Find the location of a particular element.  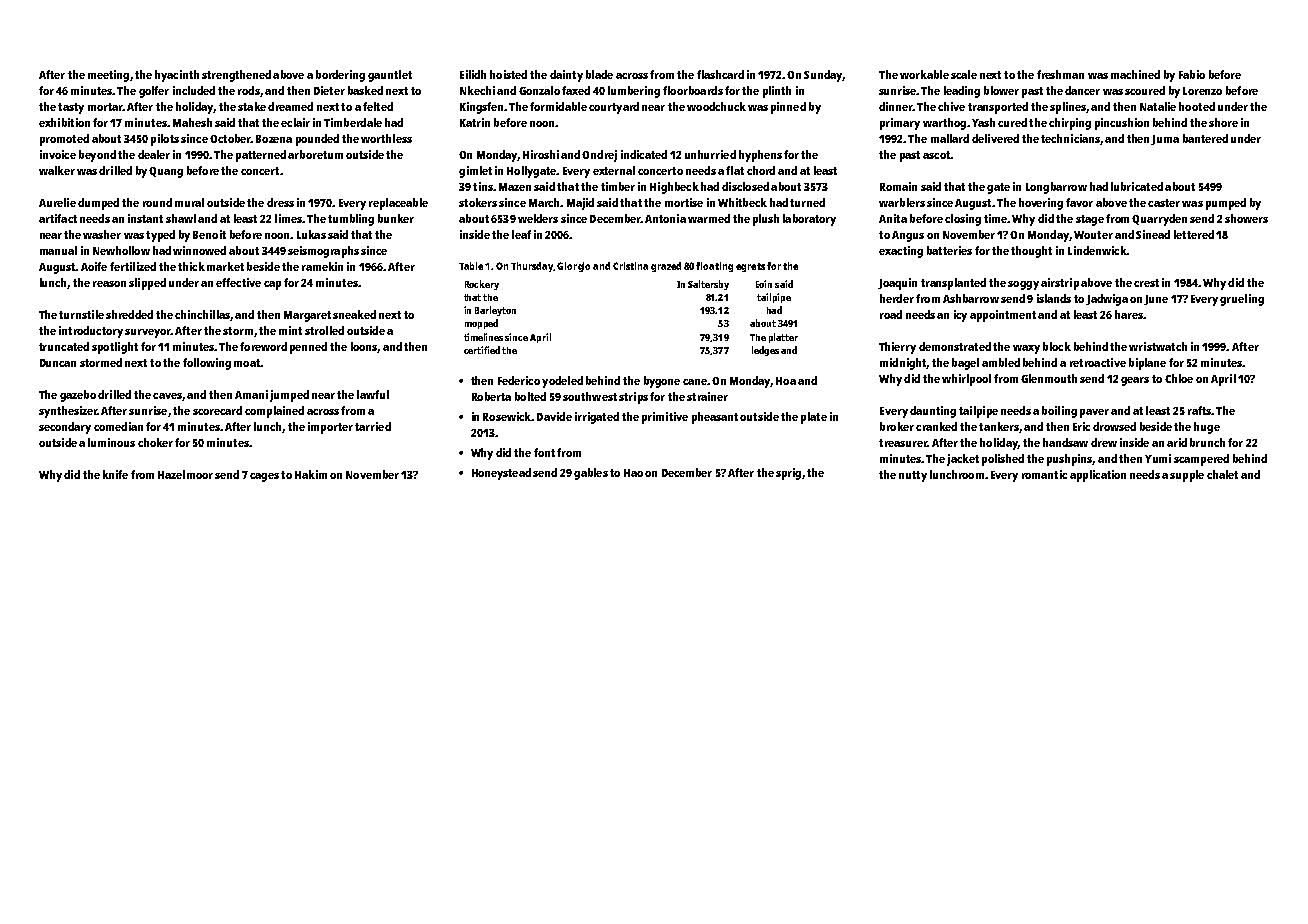

bantered is located at coordinates (1205, 138).
